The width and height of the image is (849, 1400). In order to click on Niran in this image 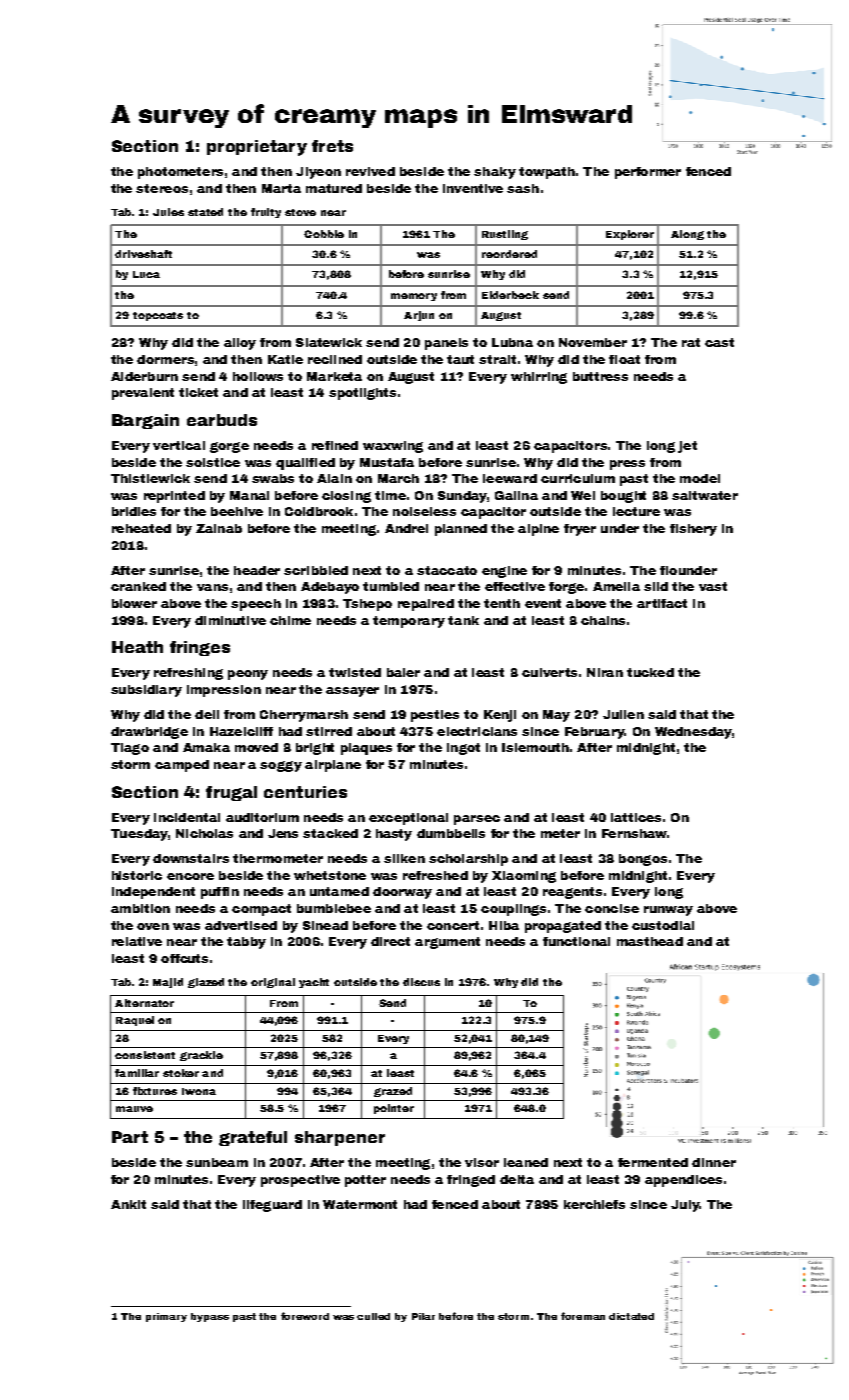, I will do `click(605, 672)`.
